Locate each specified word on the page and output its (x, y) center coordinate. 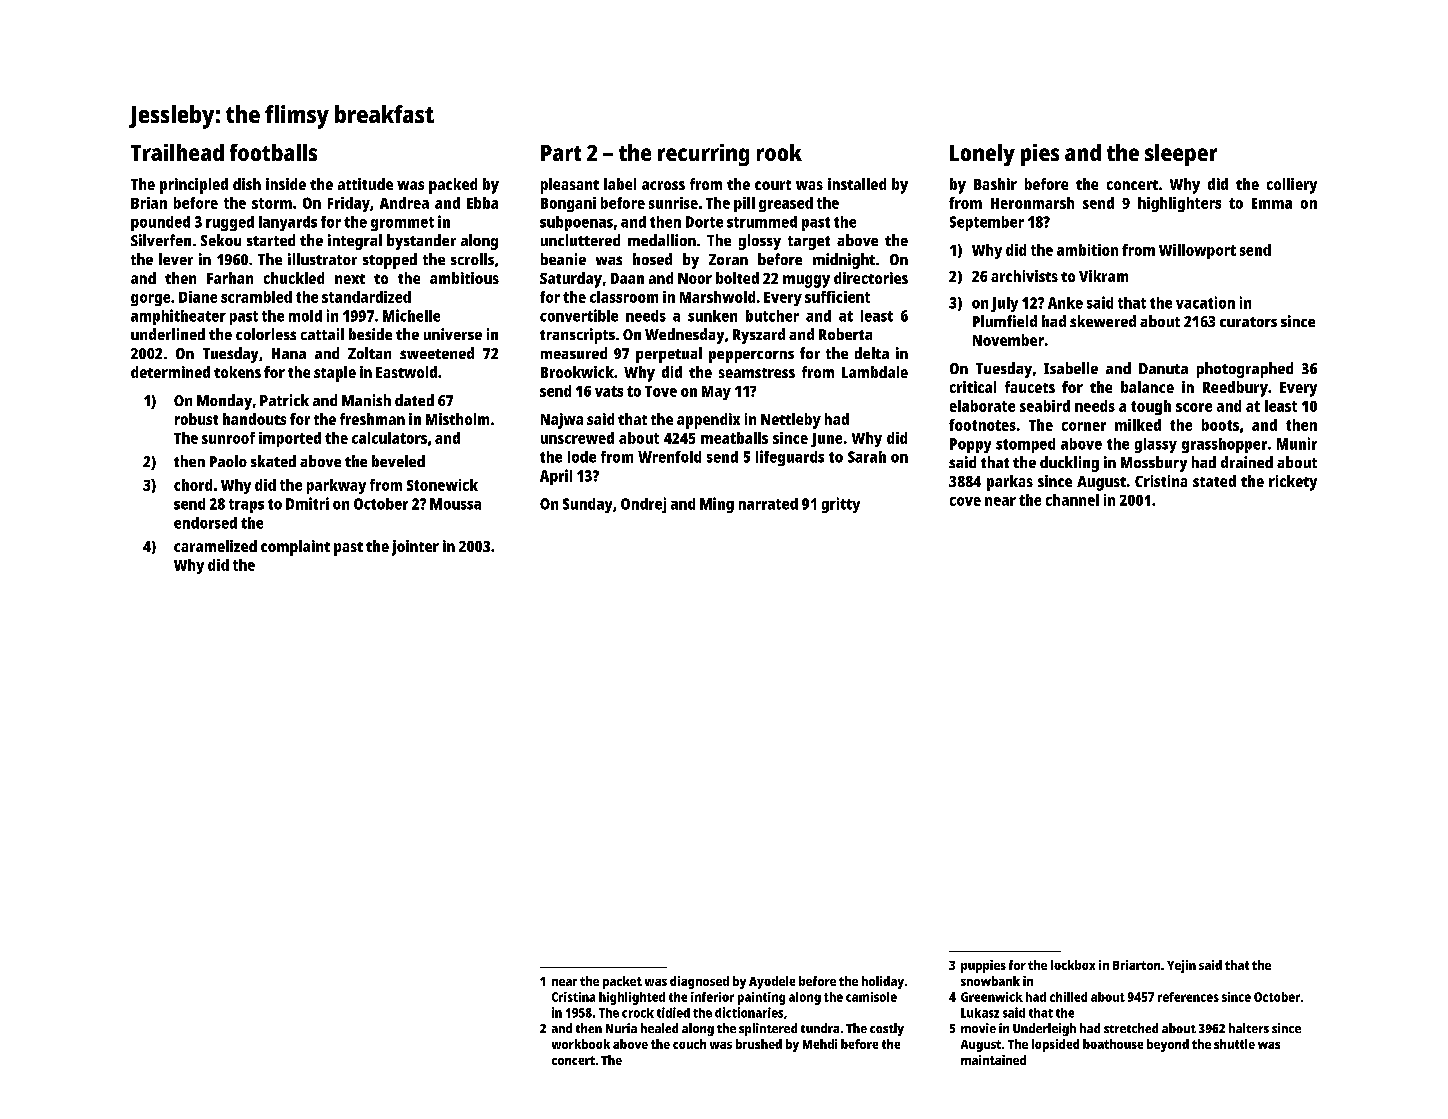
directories (871, 278)
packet (622, 982)
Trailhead (177, 152)
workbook (581, 1044)
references (1188, 997)
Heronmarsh (1032, 203)
